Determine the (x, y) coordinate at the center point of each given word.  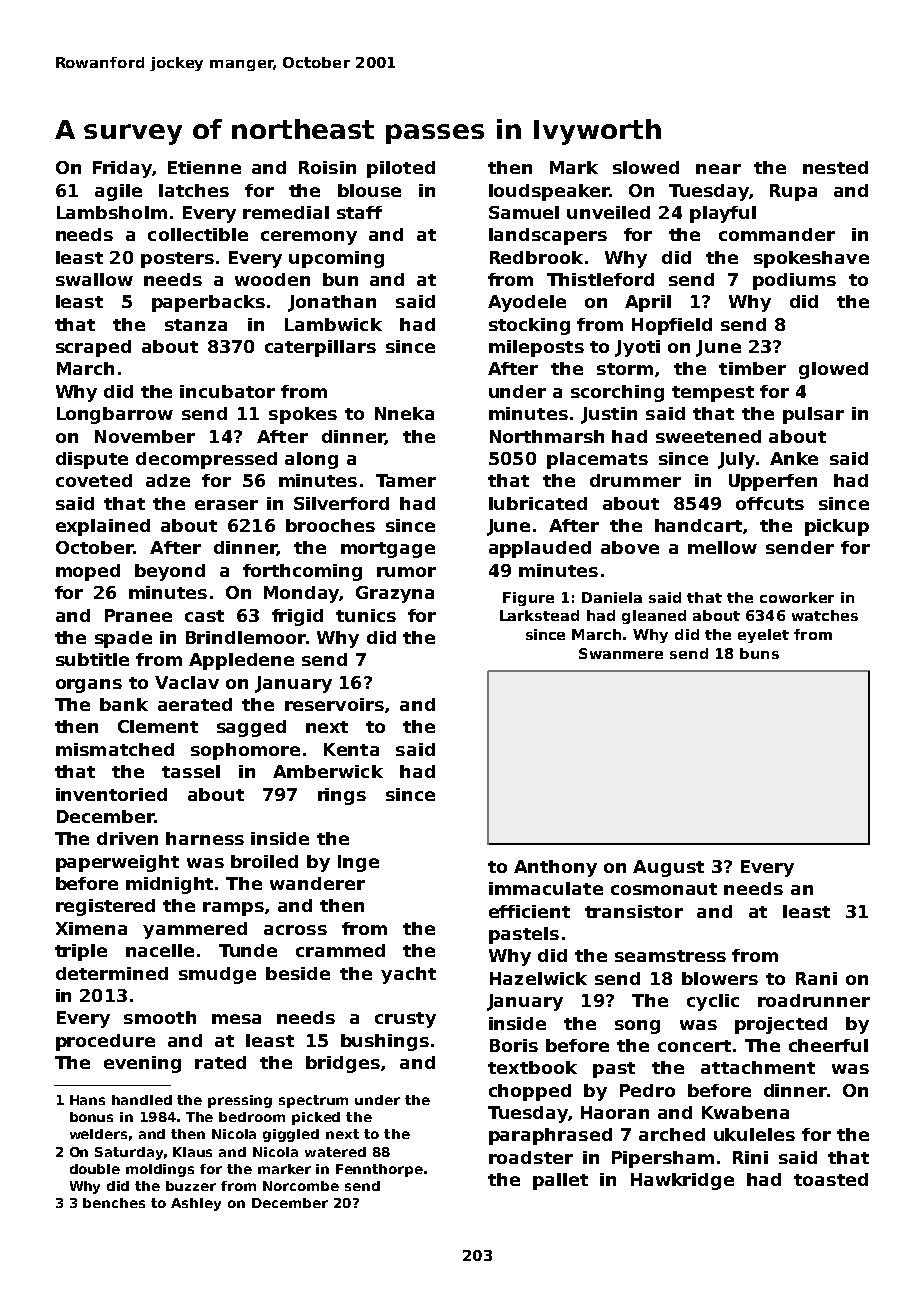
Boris (514, 1045)
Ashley (196, 1204)
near (718, 169)
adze (168, 480)
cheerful (828, 1045)
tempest (713, 394)
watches (825, 615)
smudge (217, 975)
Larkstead (539, 615)
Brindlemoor (246, 637)
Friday (122, 169)
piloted (401, 169)
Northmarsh (547, 436)
